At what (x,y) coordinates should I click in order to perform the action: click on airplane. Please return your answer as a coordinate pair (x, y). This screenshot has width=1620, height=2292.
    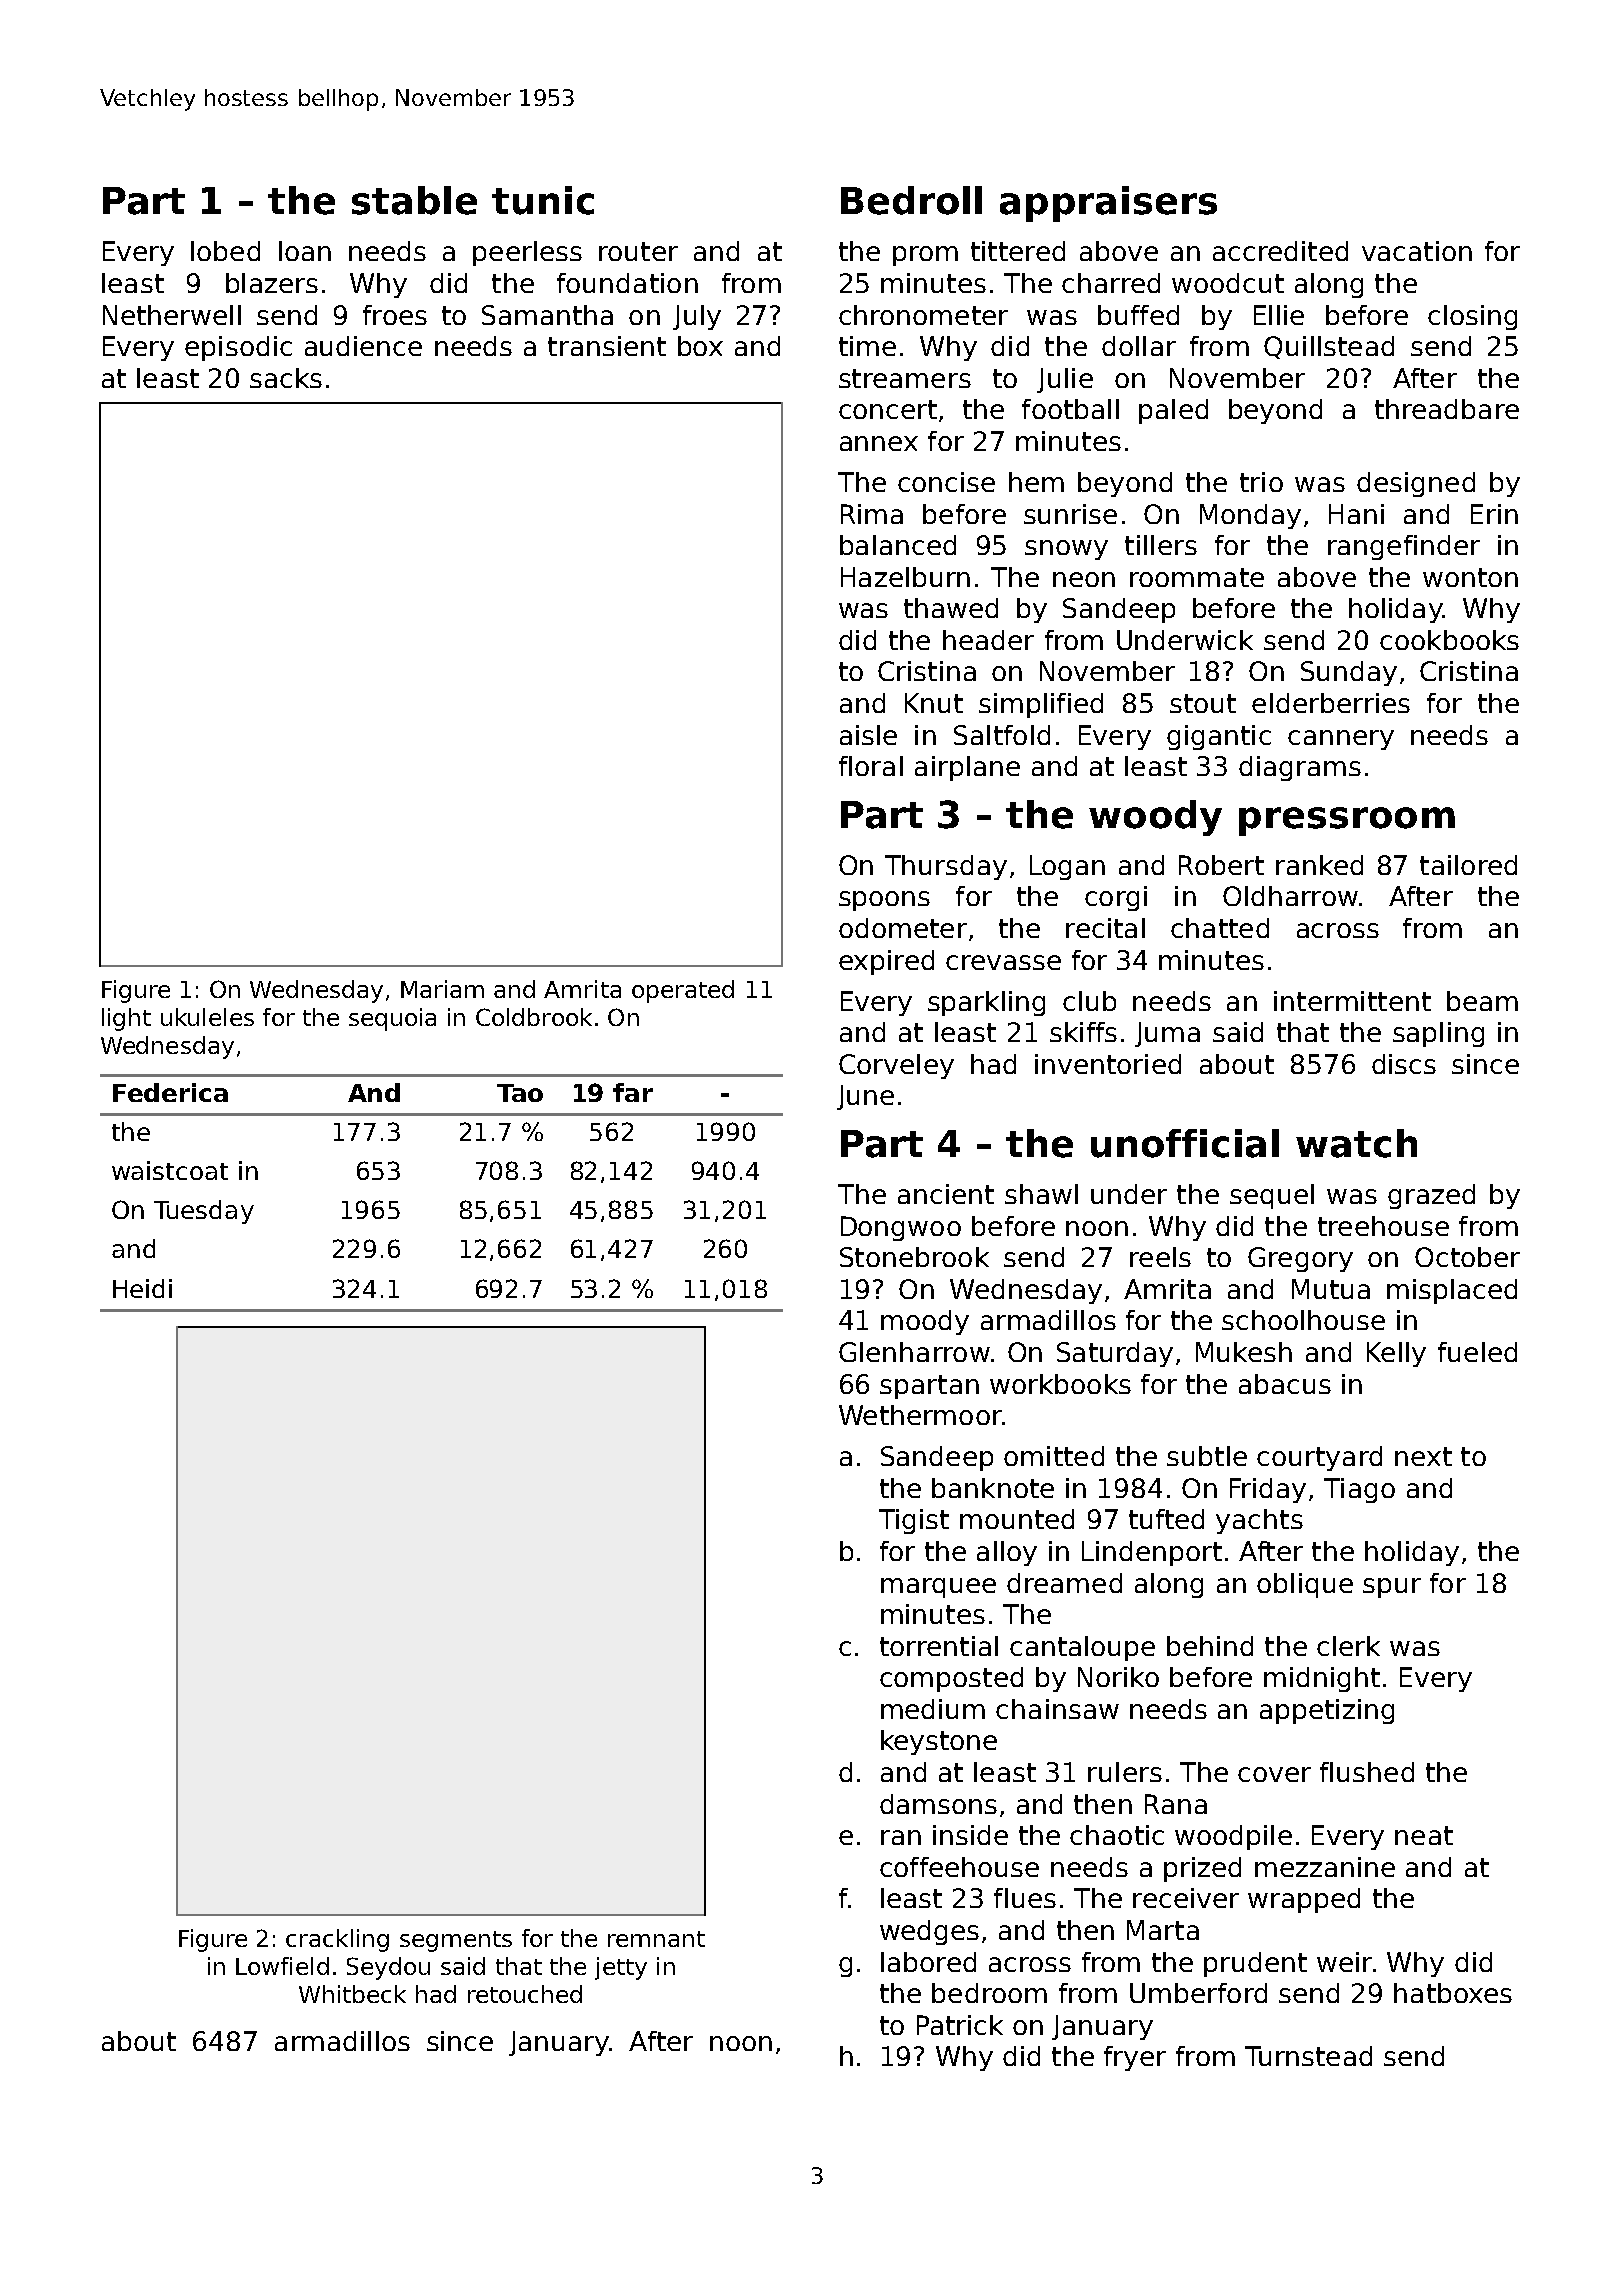
    Looking at the image, I should click on (967, 768).
